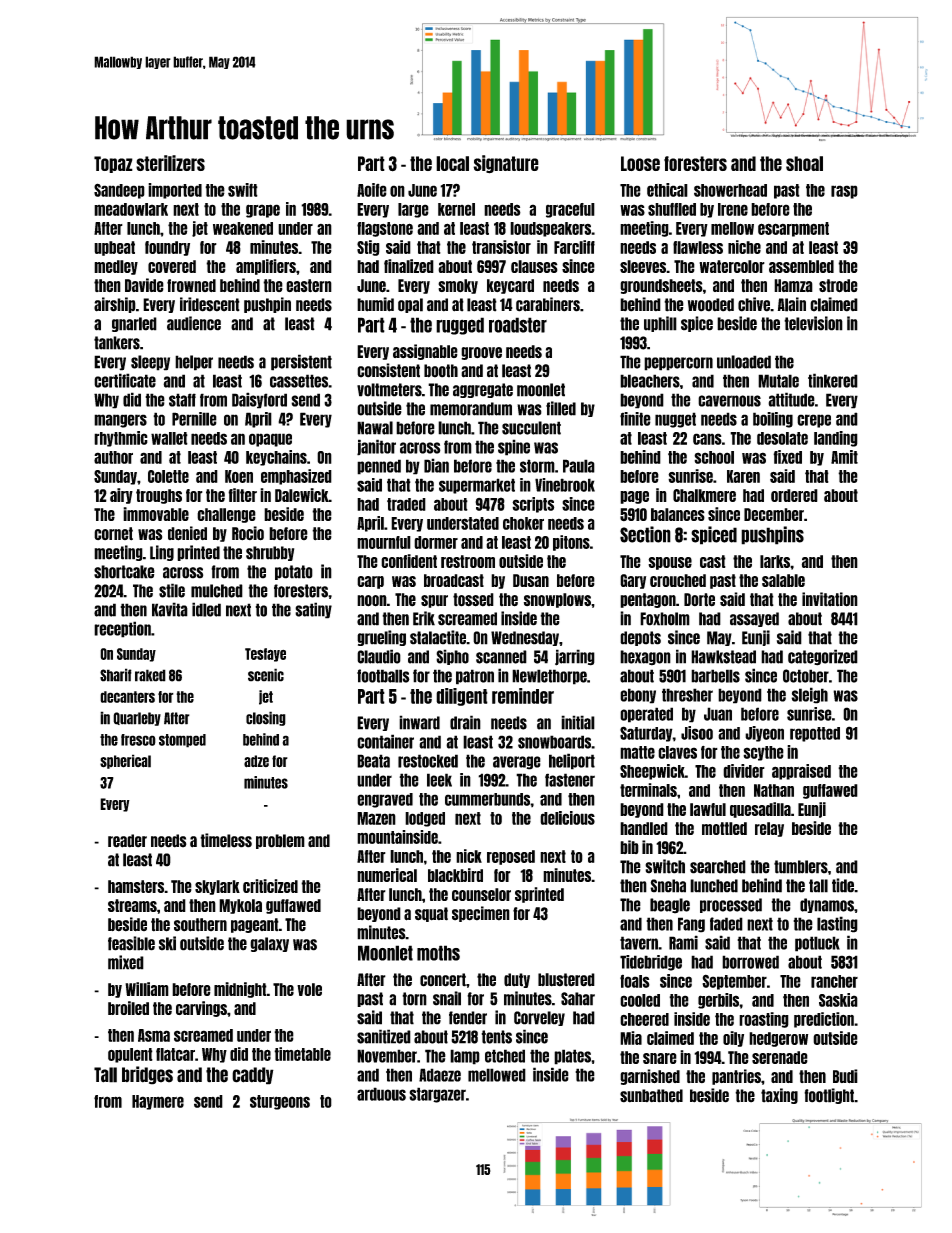 Image resolution: width=952 pixels, height=1233 pixels. Describe the element at coordinates (505, 1056) in the screenshot. I see `etched` at that location.
